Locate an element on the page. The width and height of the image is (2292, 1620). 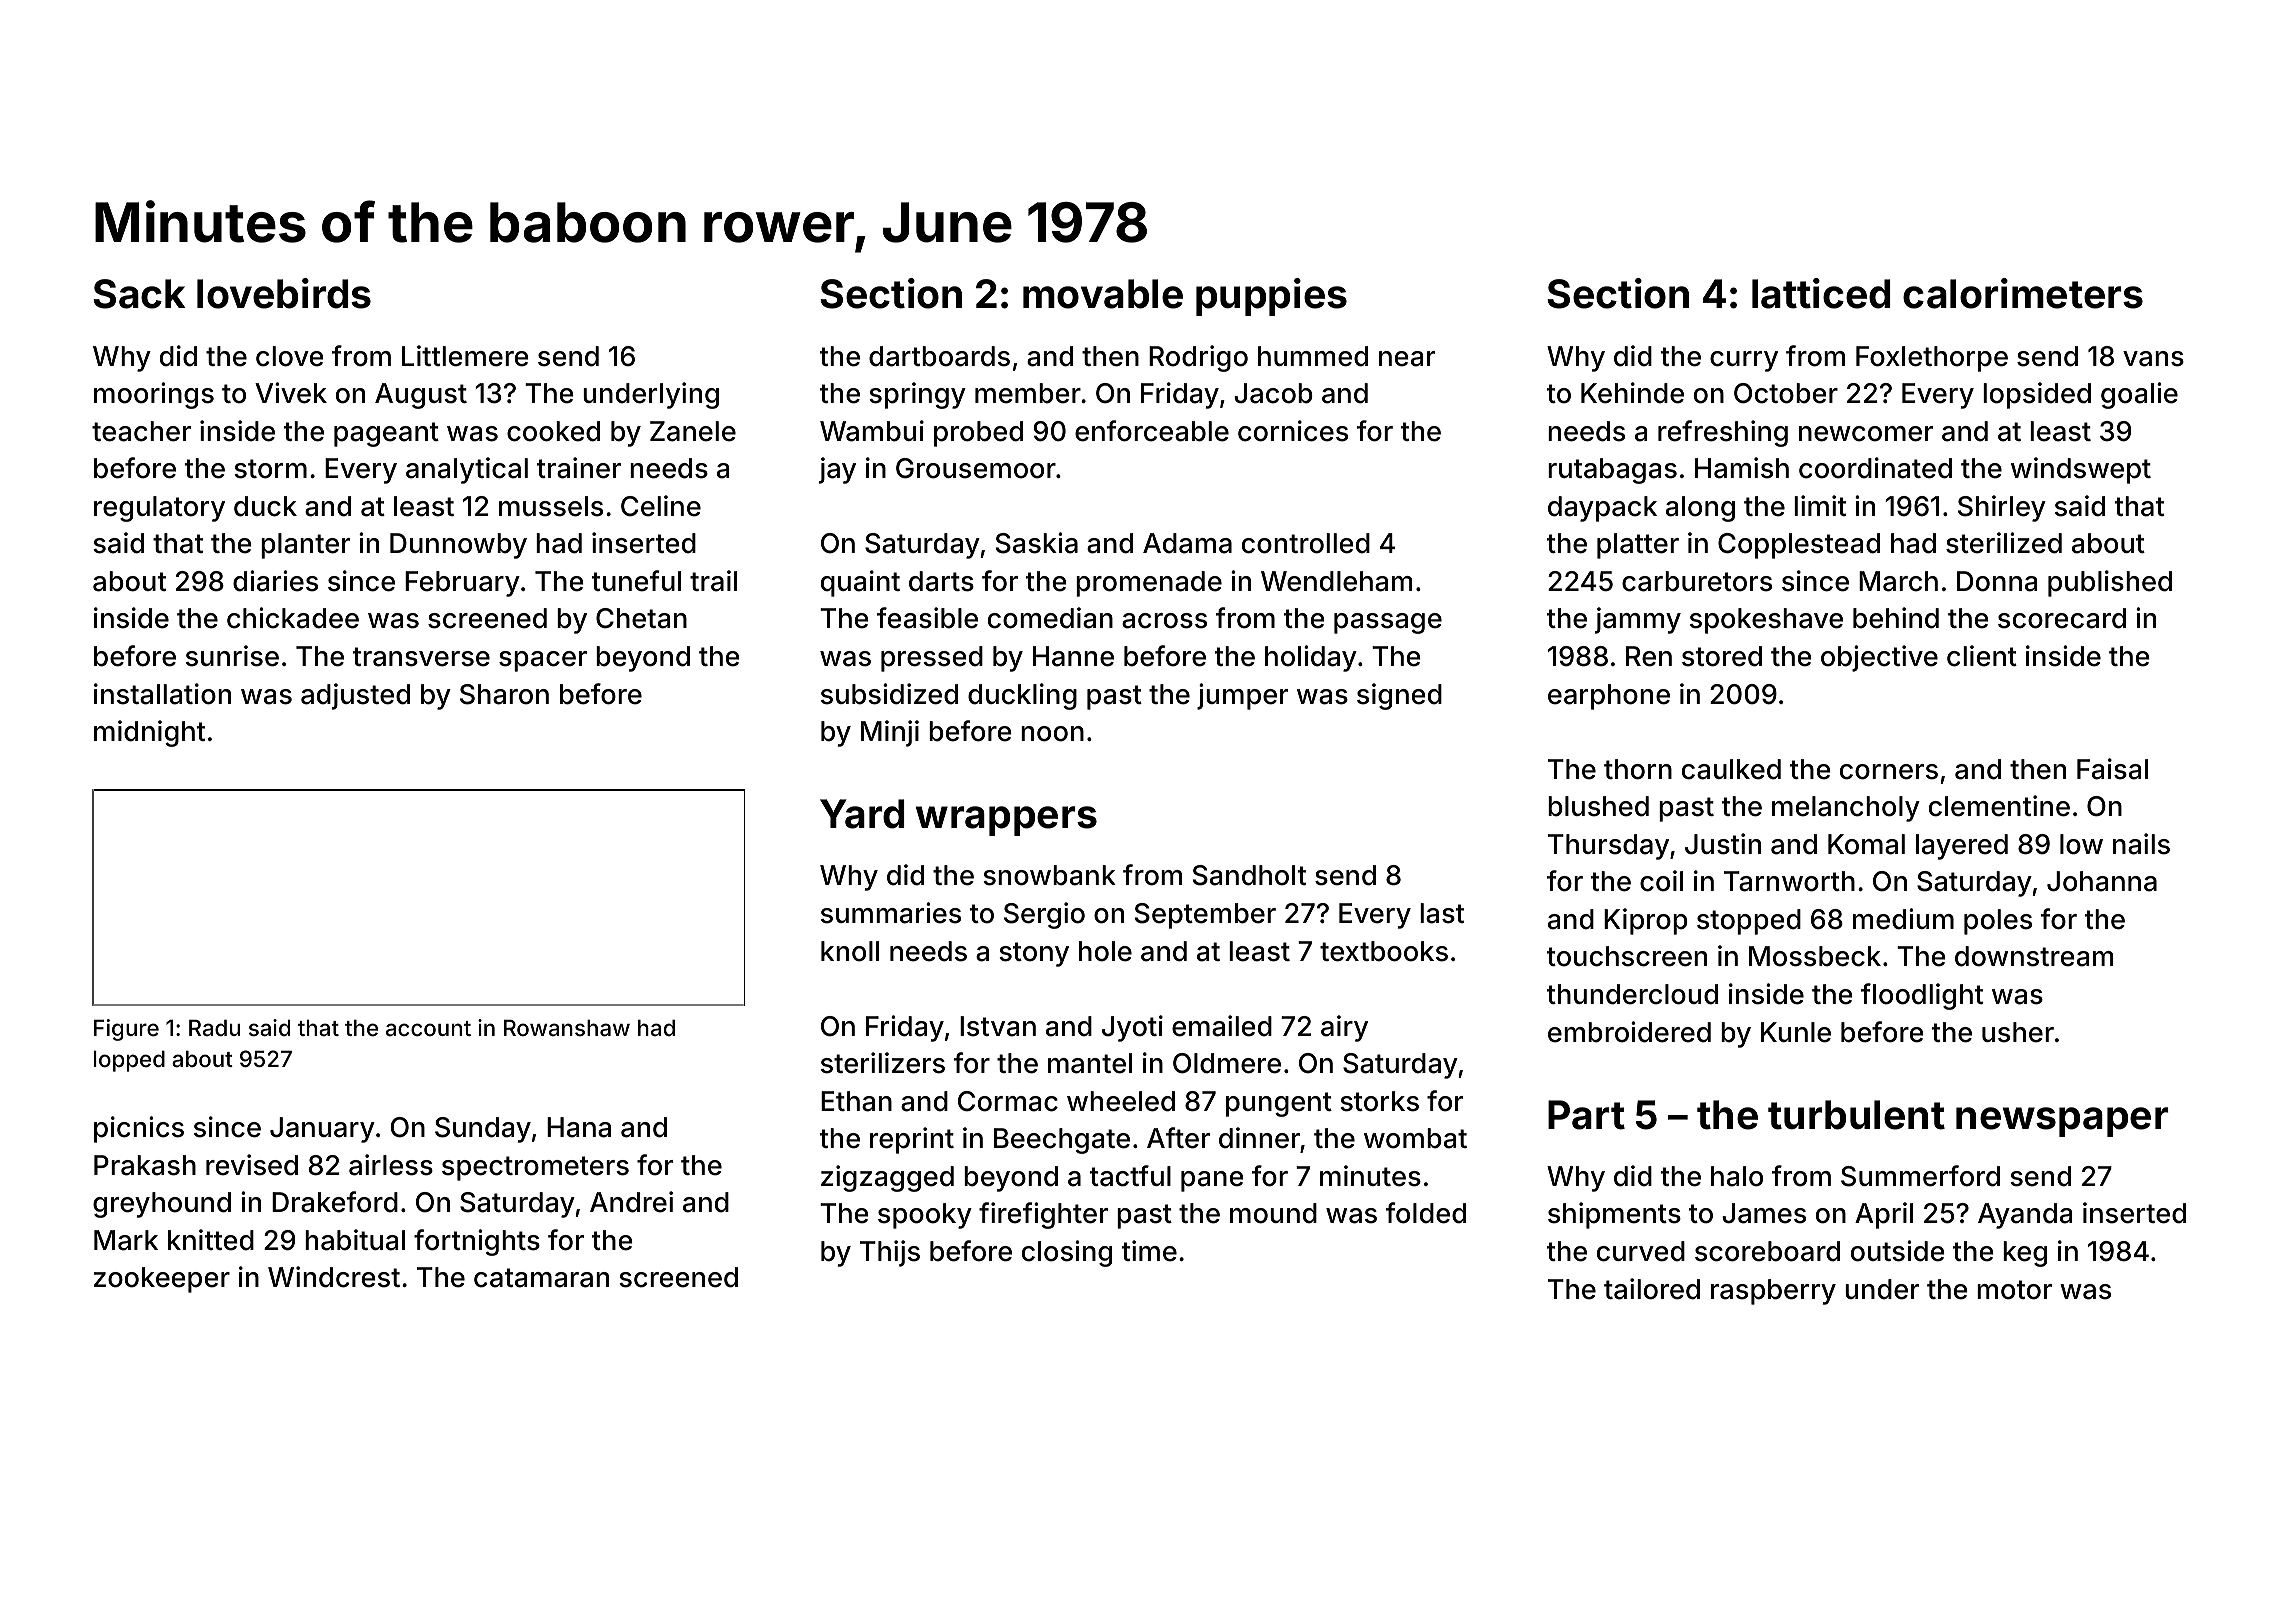
Yard is located at coordinates (862, 814).
